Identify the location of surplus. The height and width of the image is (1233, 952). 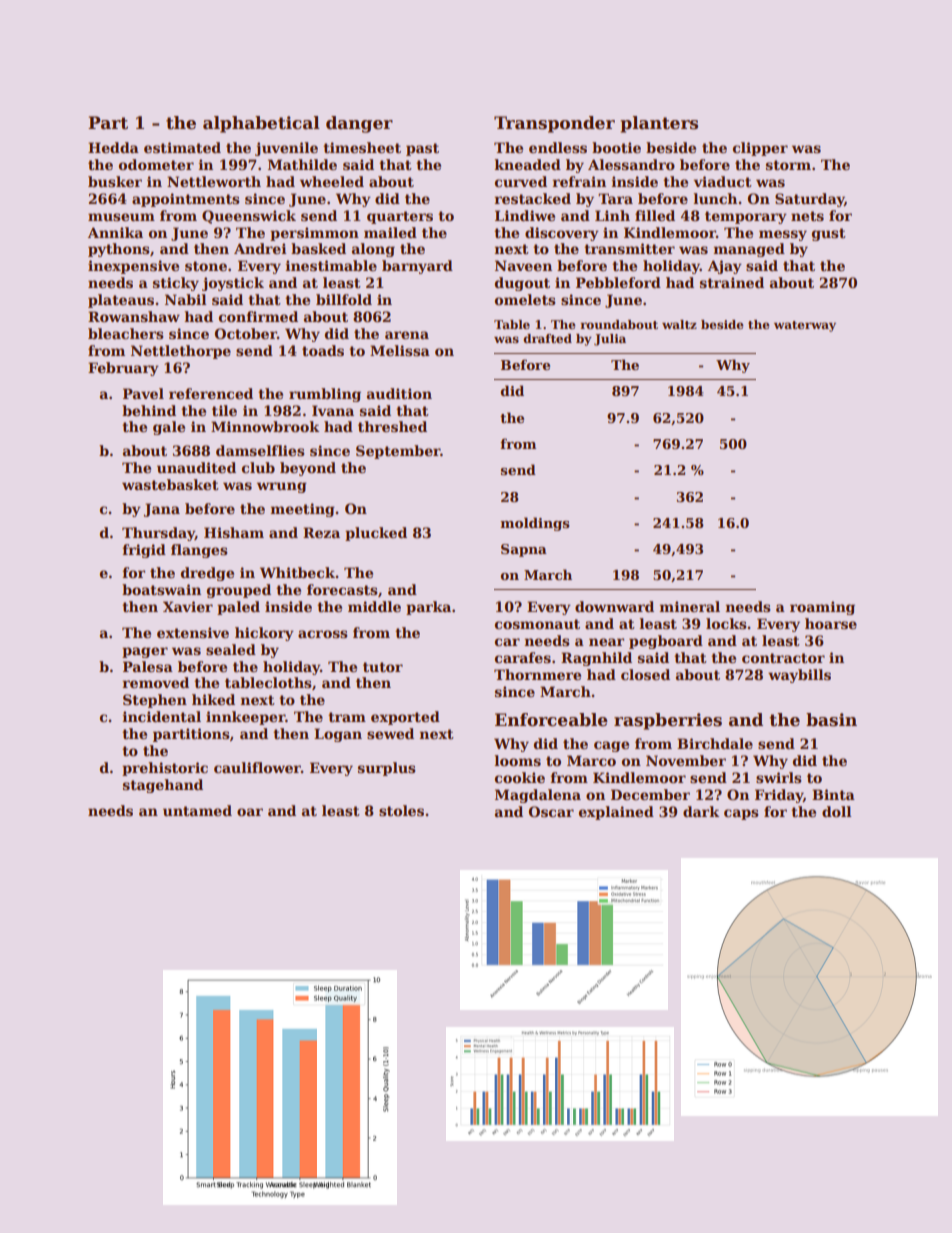
(387, 769).
